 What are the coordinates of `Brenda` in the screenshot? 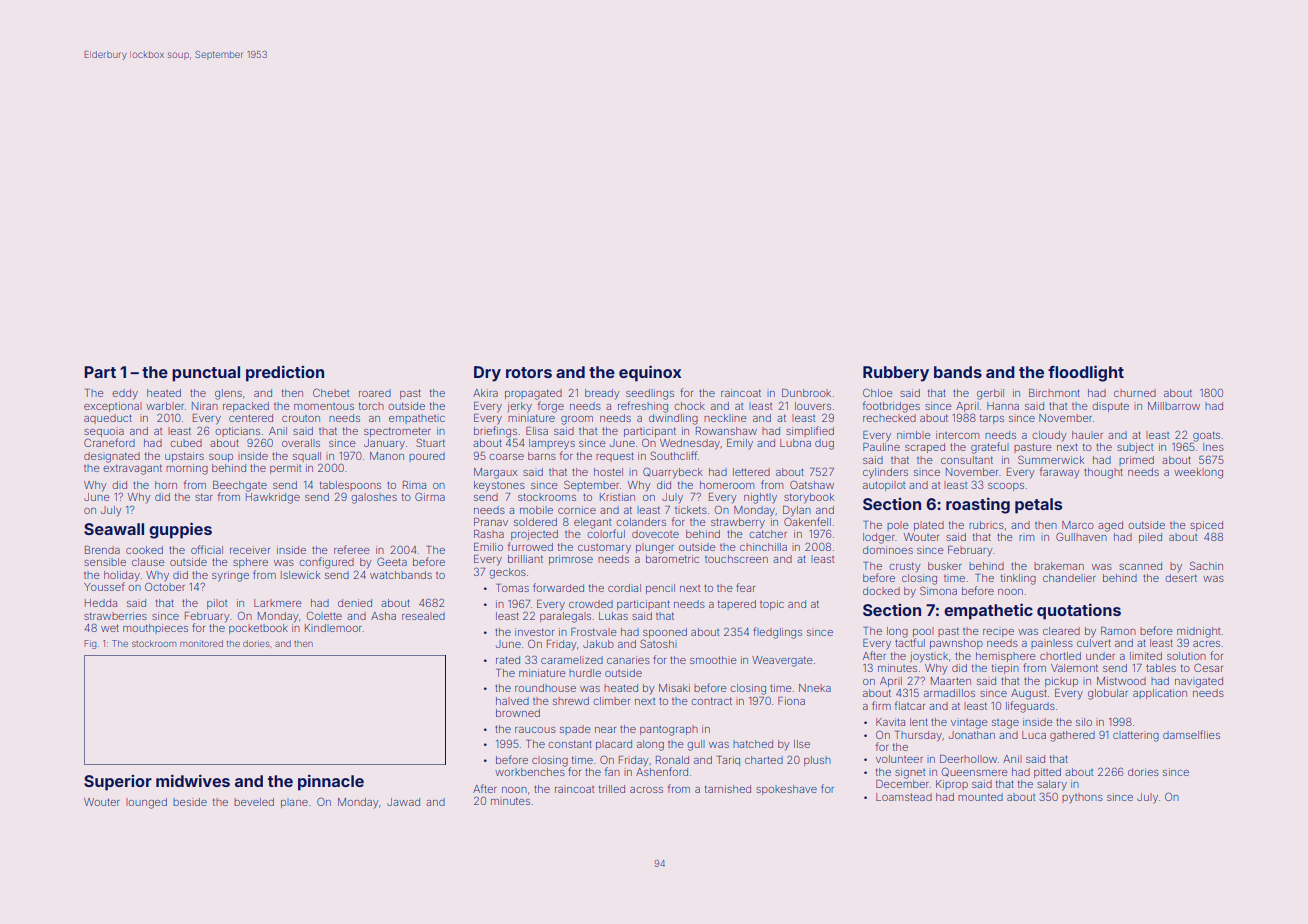 It's located at (102, 550).
